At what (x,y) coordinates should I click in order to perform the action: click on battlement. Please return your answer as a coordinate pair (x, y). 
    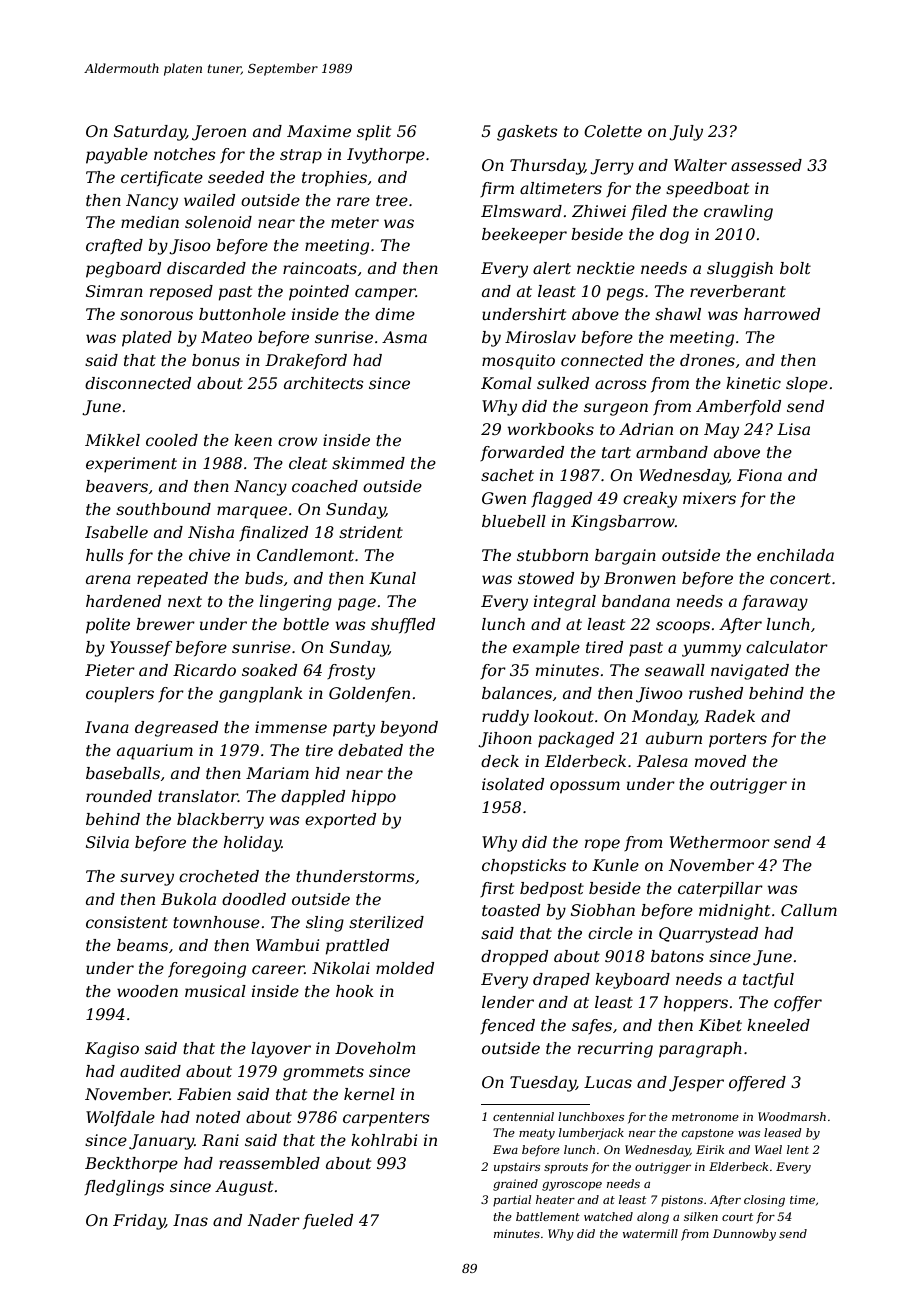
    Looking at the image, I should click on (548, 1216).
